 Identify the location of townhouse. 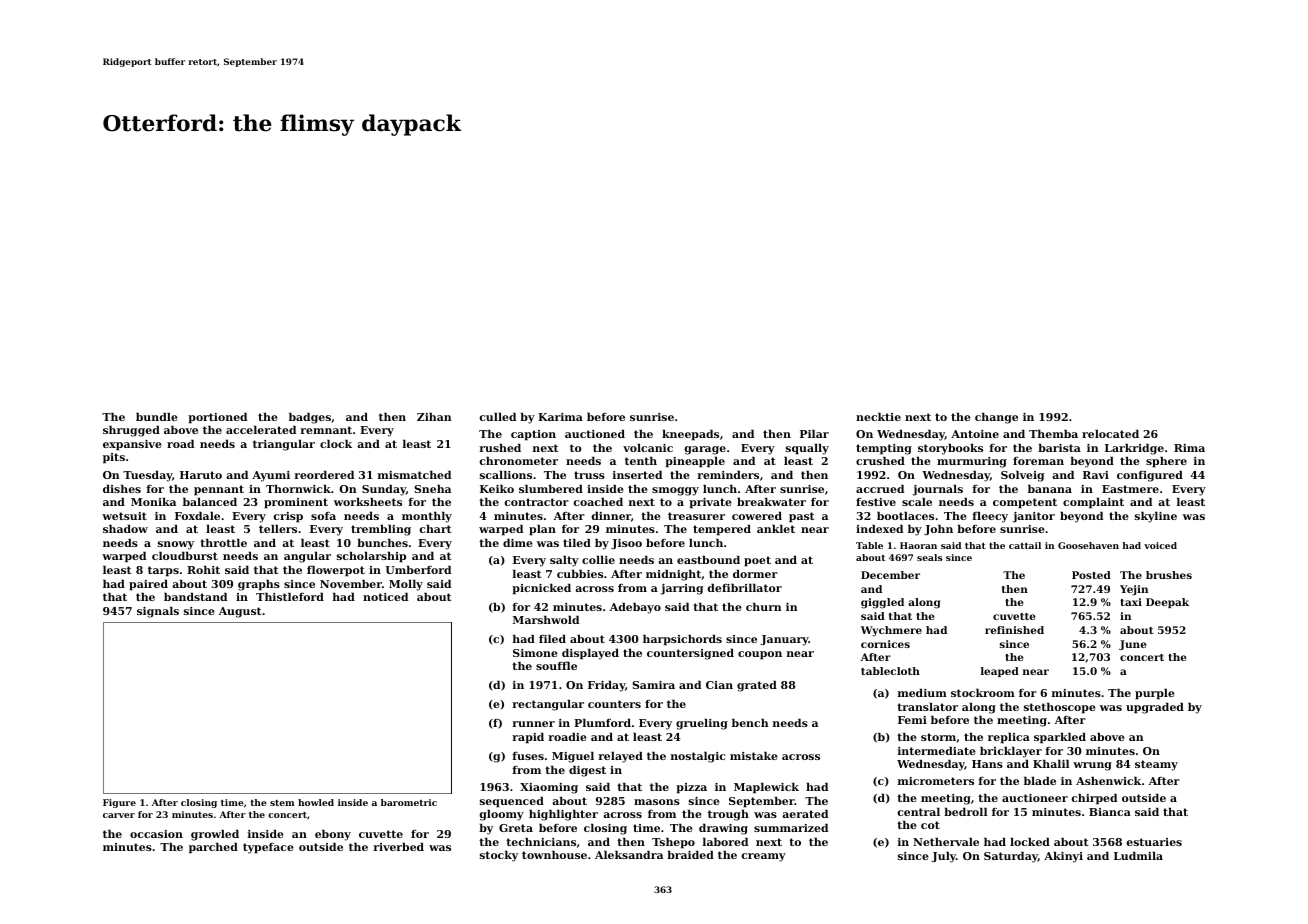
(554, 854).
